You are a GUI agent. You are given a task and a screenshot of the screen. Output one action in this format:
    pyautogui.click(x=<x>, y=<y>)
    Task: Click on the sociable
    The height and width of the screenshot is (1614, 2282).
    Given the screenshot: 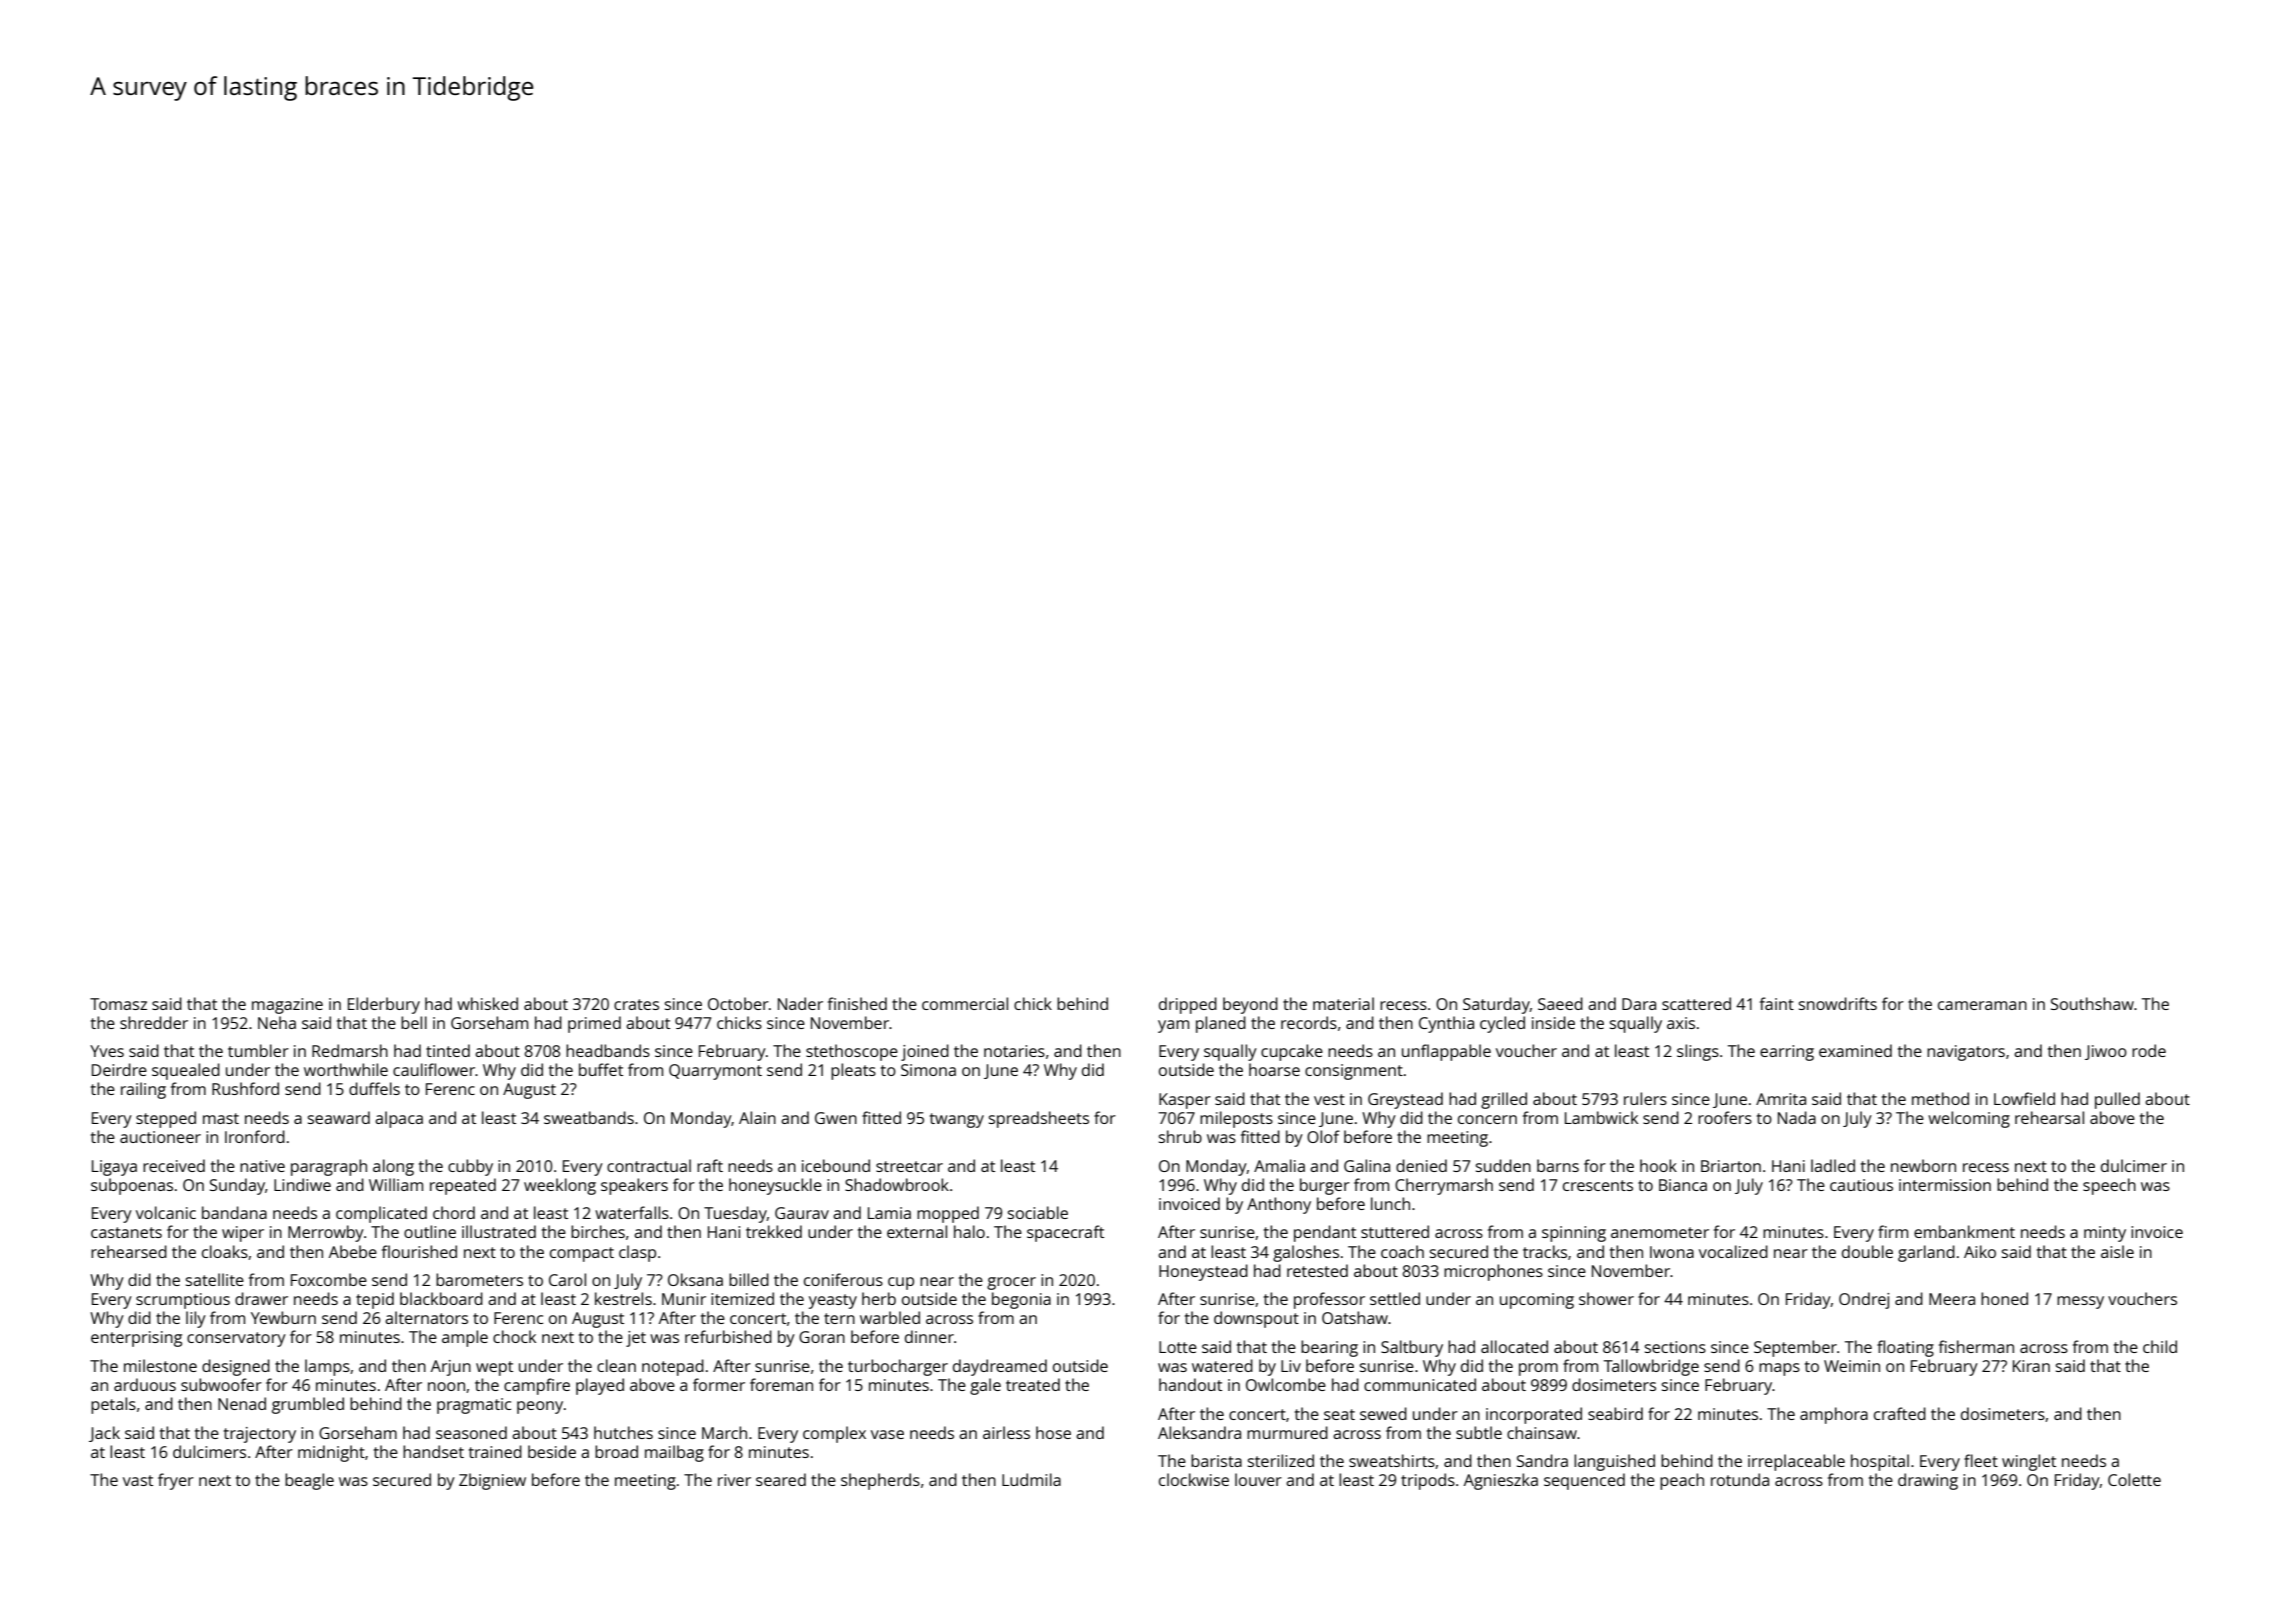 What is the action you would take?
    pyautogui.click(x=1038, y=1212)
